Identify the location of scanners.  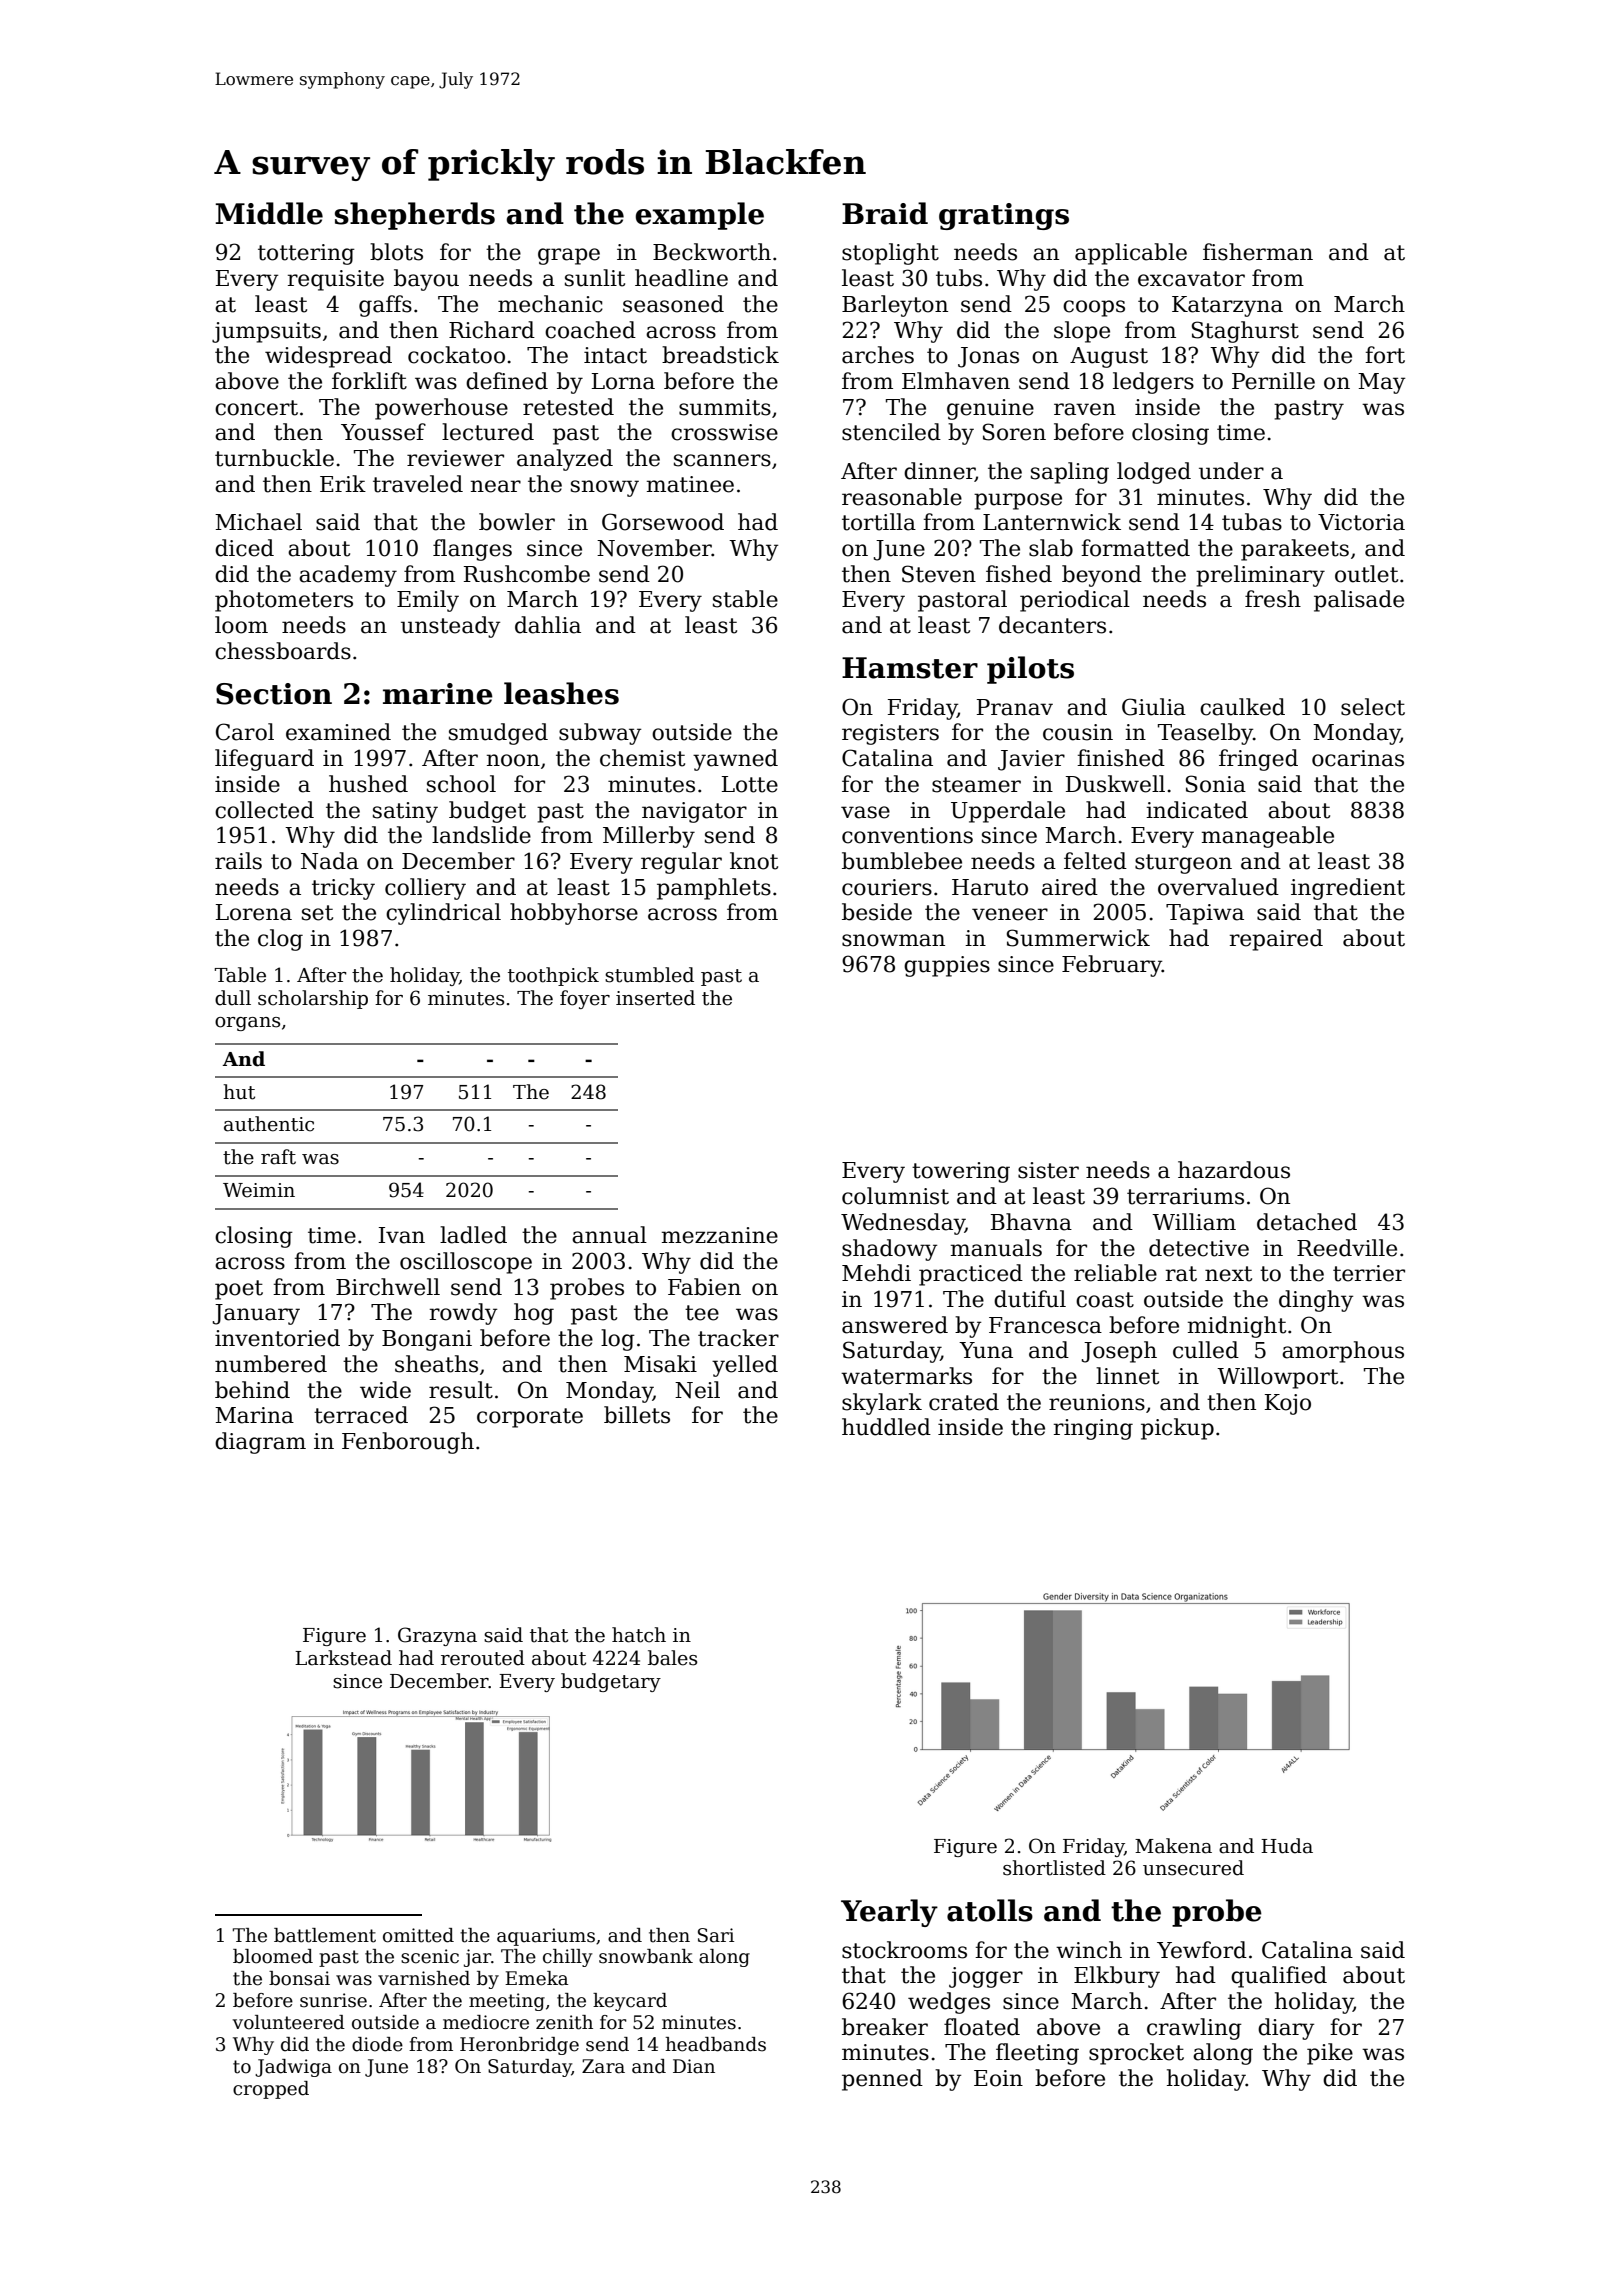
(722, 460).
